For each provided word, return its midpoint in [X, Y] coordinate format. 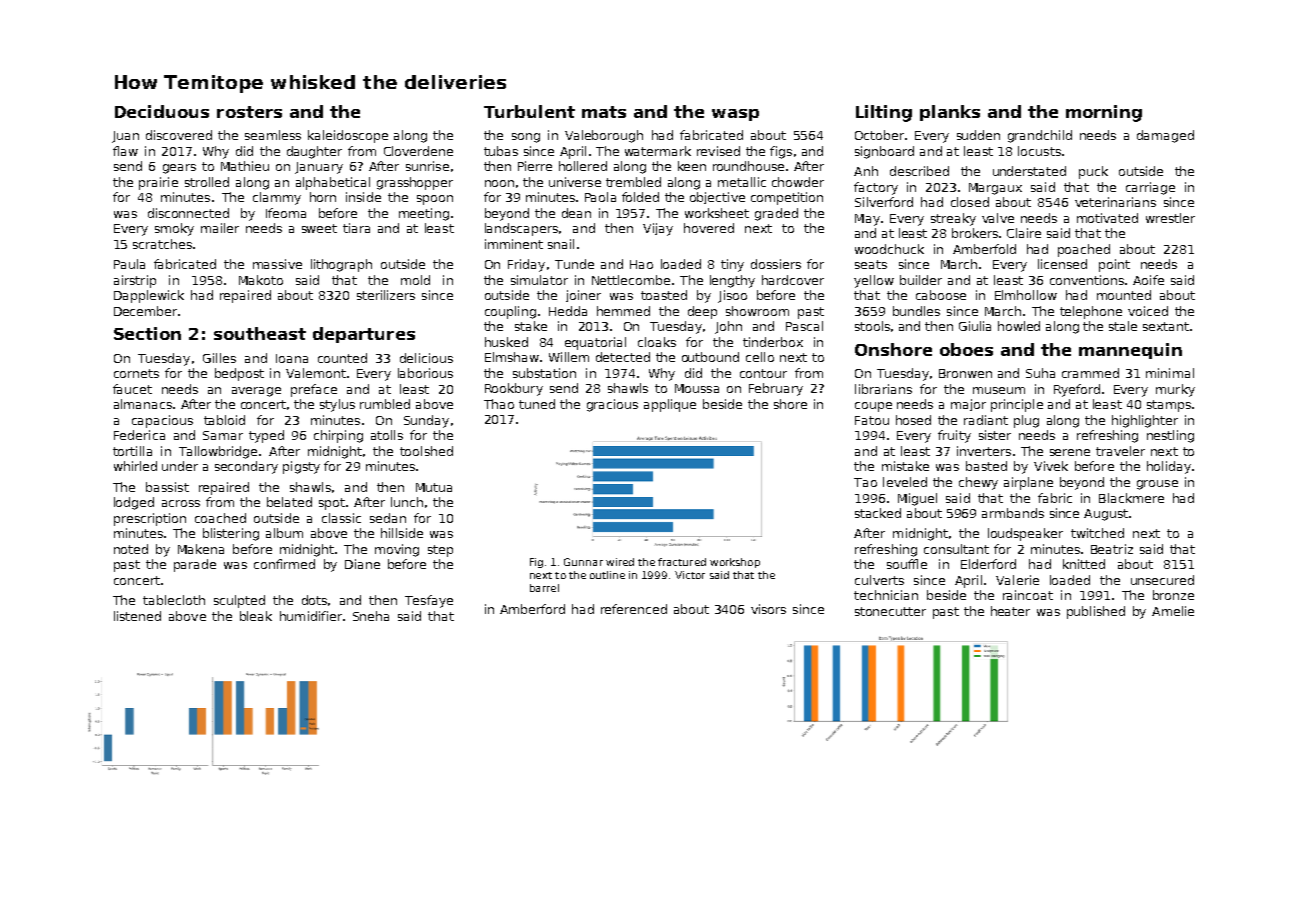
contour [763, 373]
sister [995, 435]
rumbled [385, 404]
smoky [174, 229]
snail [561, 244]
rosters [249, 112]
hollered [583, 166]
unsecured [1162, 580]
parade [195, 565]
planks [950, 113]
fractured [682, 562]
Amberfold [984, 249]
